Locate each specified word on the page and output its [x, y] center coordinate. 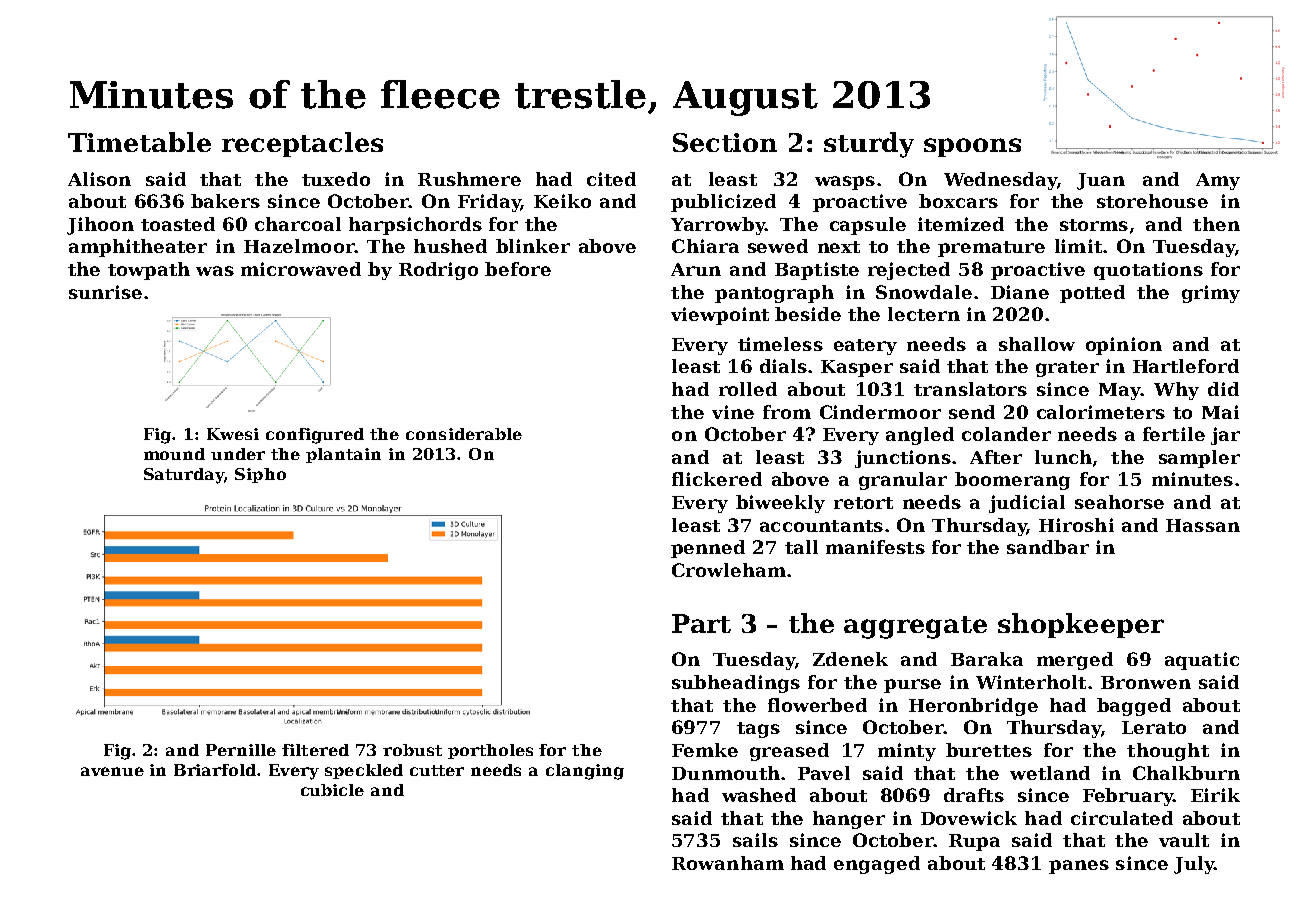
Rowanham [728, 863]
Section [725, 142]
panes [1079, 867]
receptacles [302, 144]
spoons [972, 147]
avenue [112, 771]
